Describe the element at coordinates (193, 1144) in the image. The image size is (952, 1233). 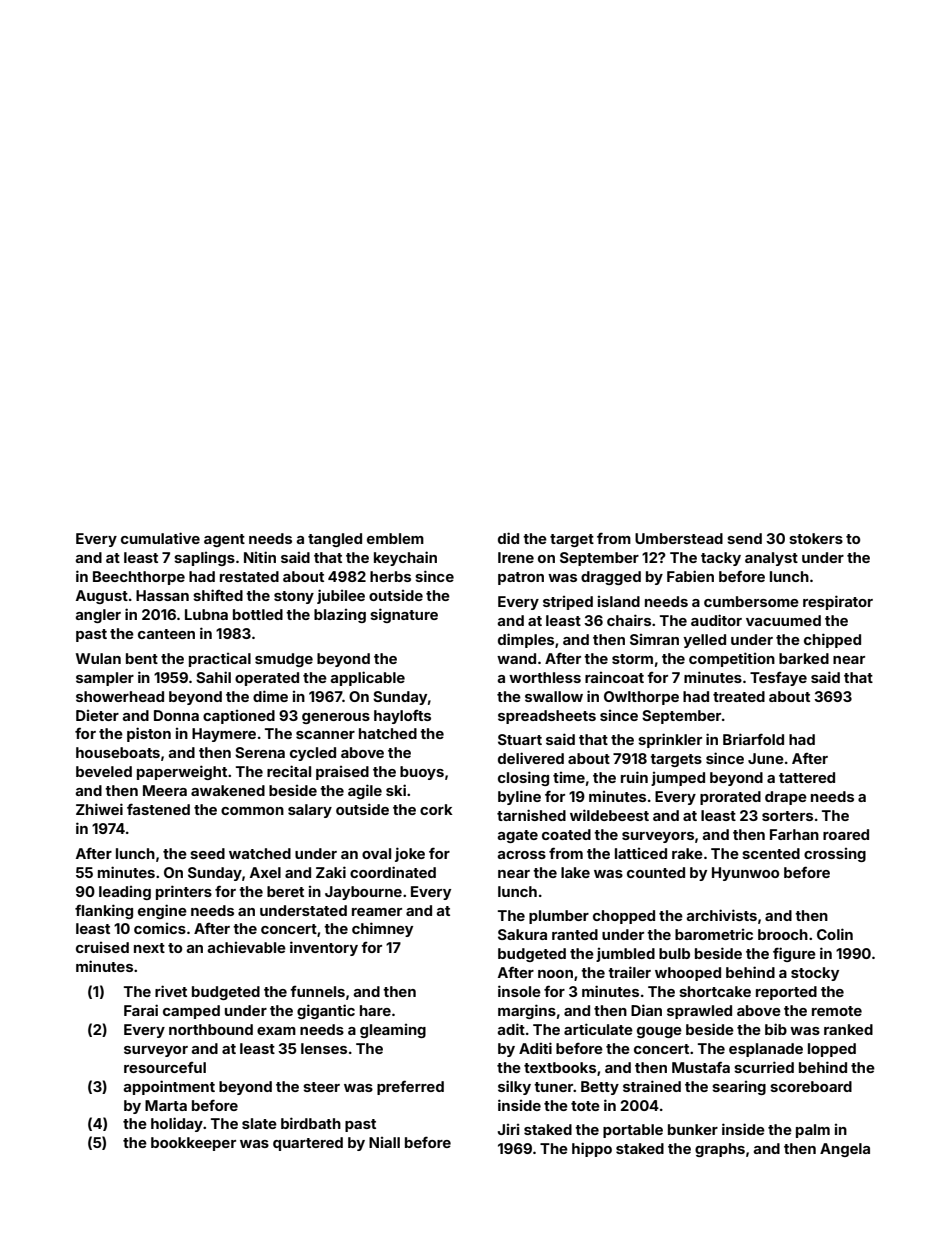
I see `bookkeeper` at that location.
